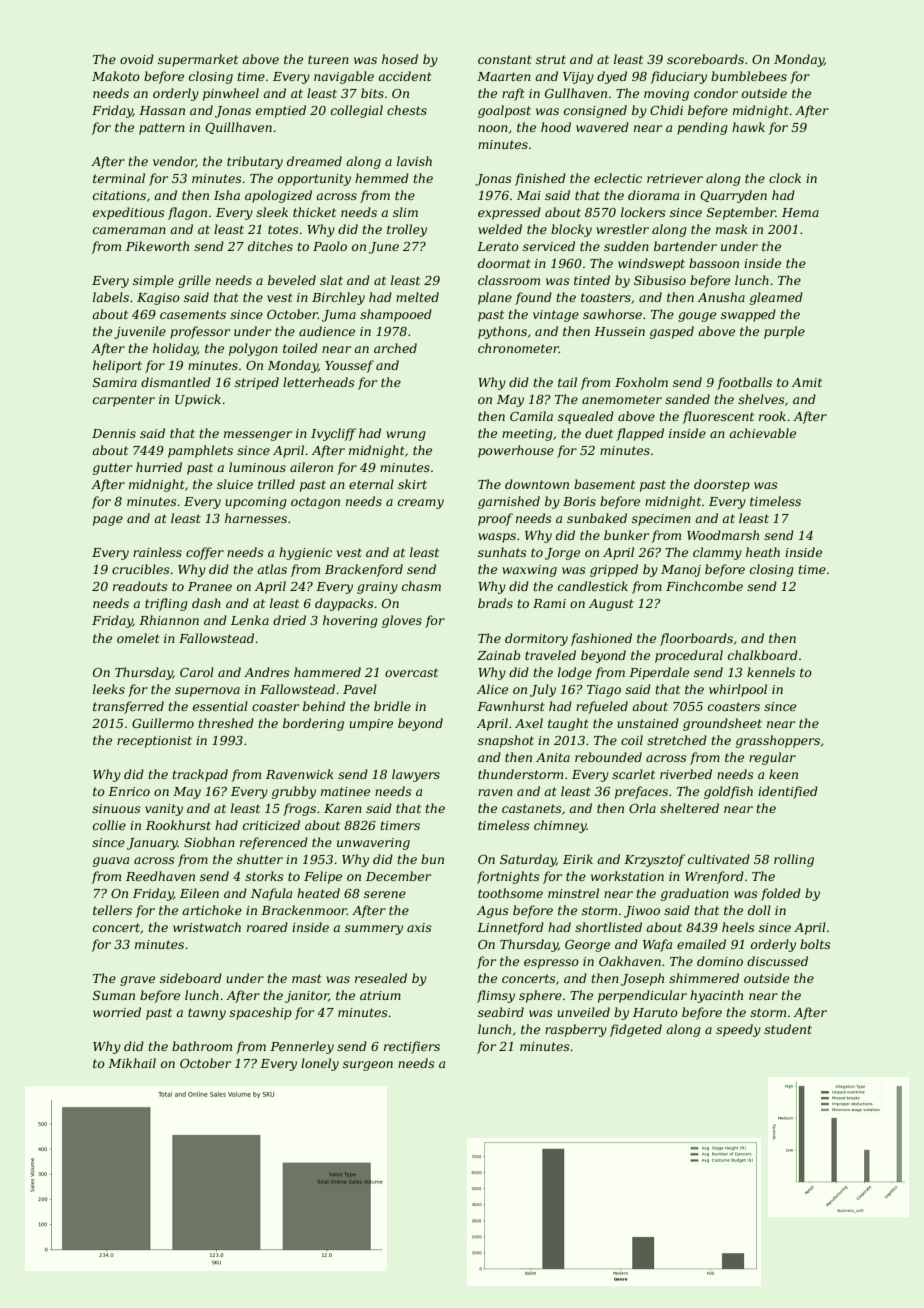 The image size is (924, 1308). Describe the element at coordinates (382, 178) in the screenshot. I see `hemmed` at that location.
